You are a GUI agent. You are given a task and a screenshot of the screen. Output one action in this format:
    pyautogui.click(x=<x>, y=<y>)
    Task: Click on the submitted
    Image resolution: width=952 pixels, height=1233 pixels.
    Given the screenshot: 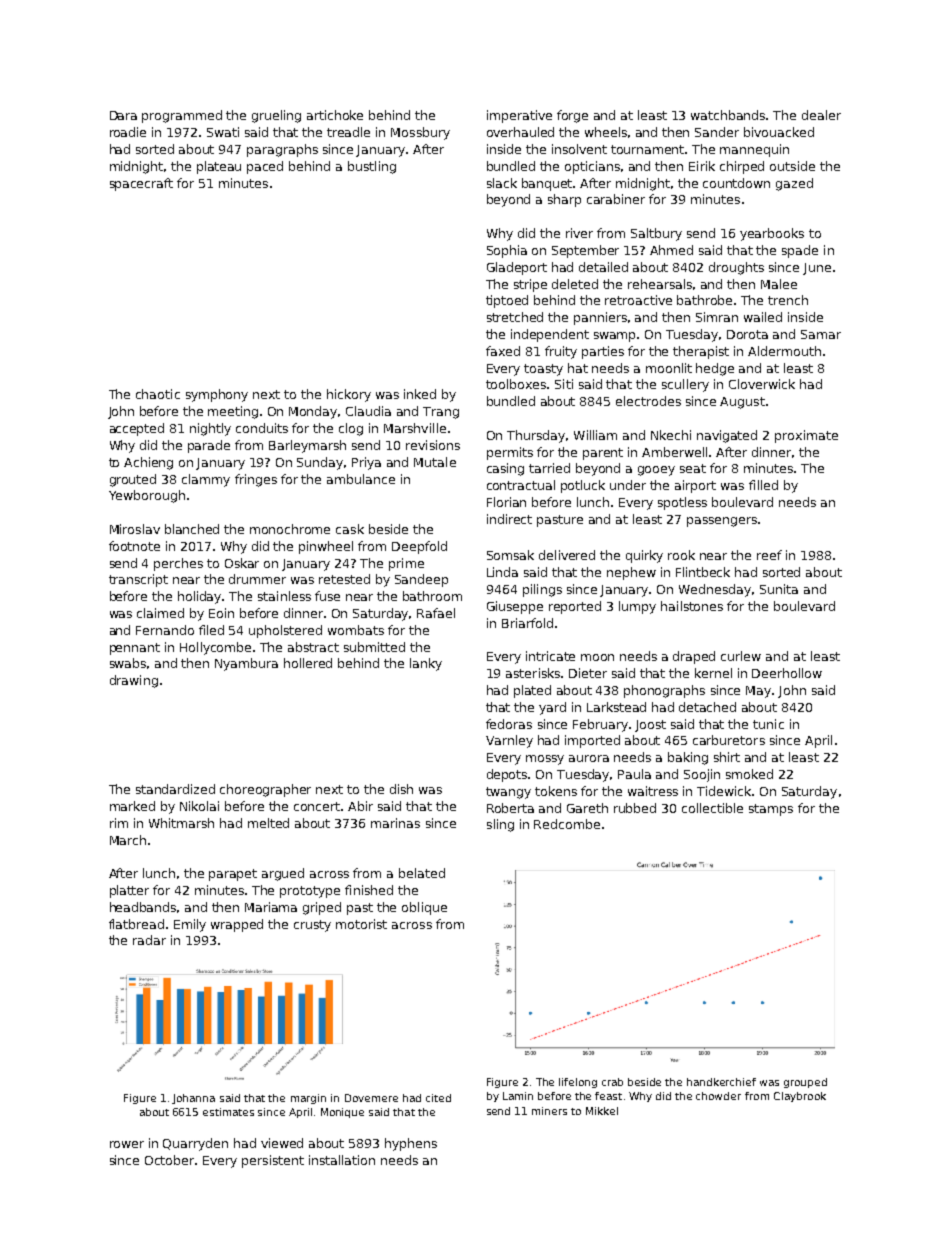 What is the action you would take?
    pyautogui.click(x=374, y=647)
